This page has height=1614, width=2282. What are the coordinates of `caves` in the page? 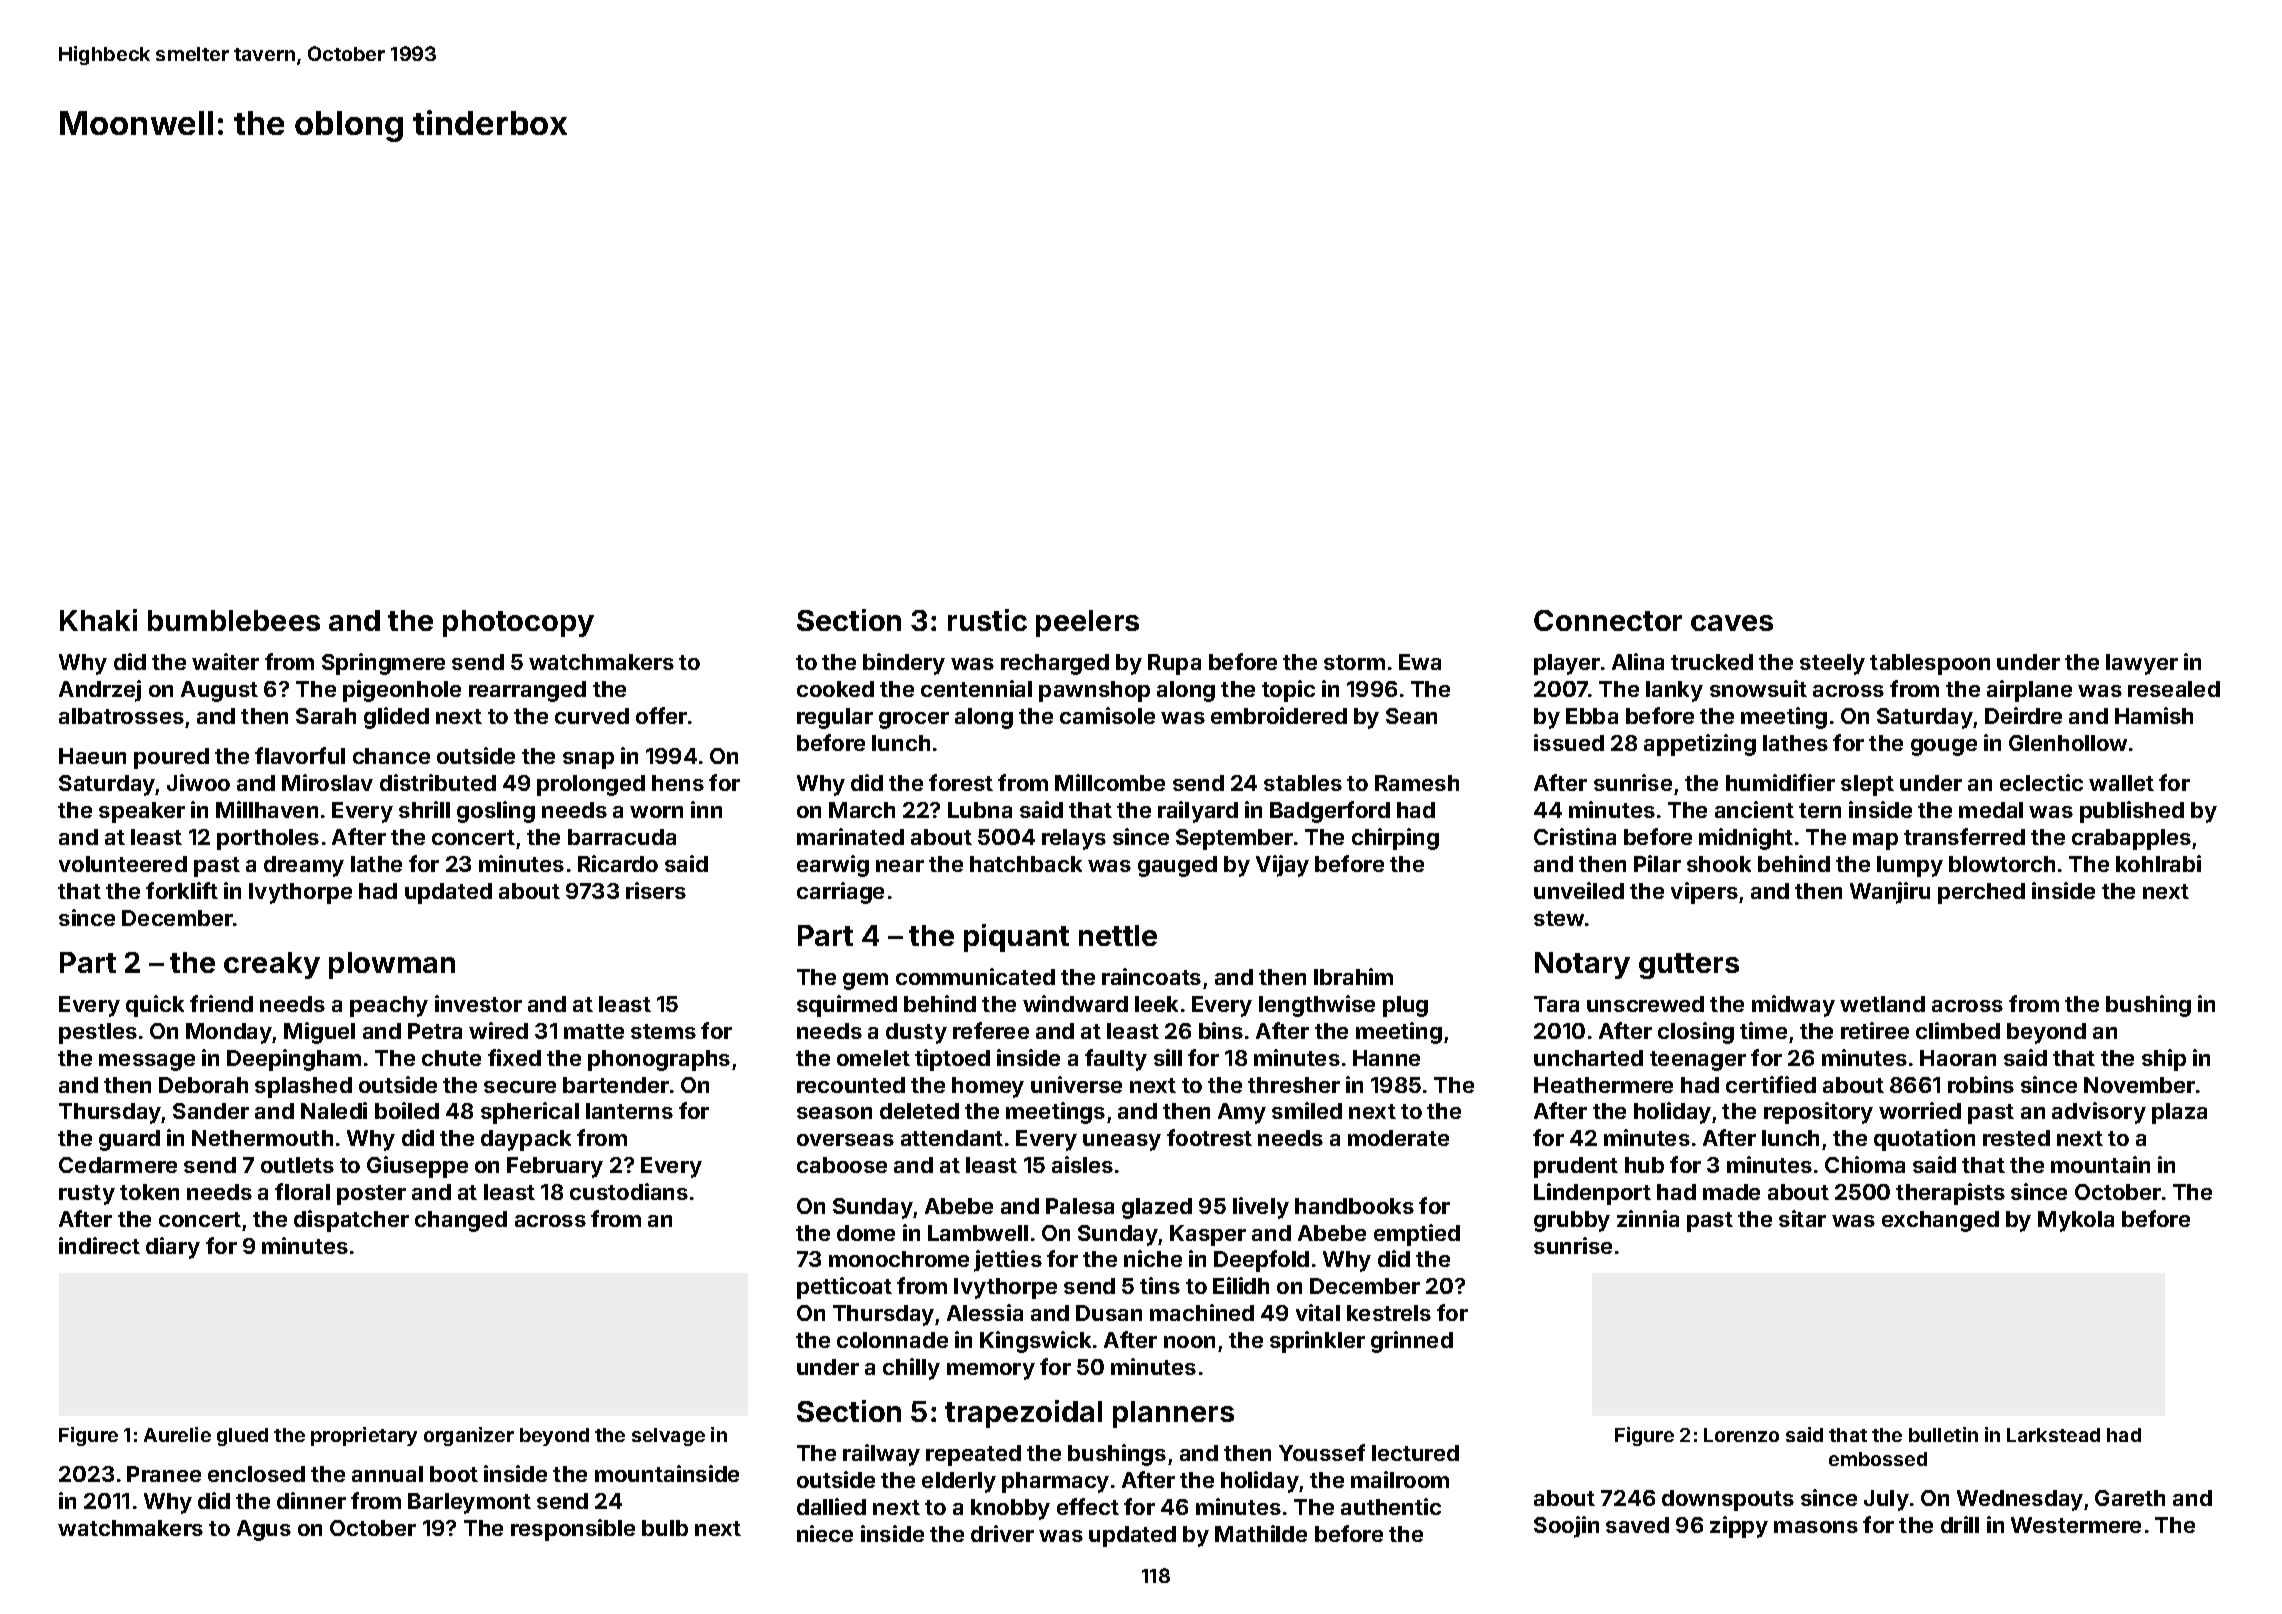 It's located at (1732, 623).
